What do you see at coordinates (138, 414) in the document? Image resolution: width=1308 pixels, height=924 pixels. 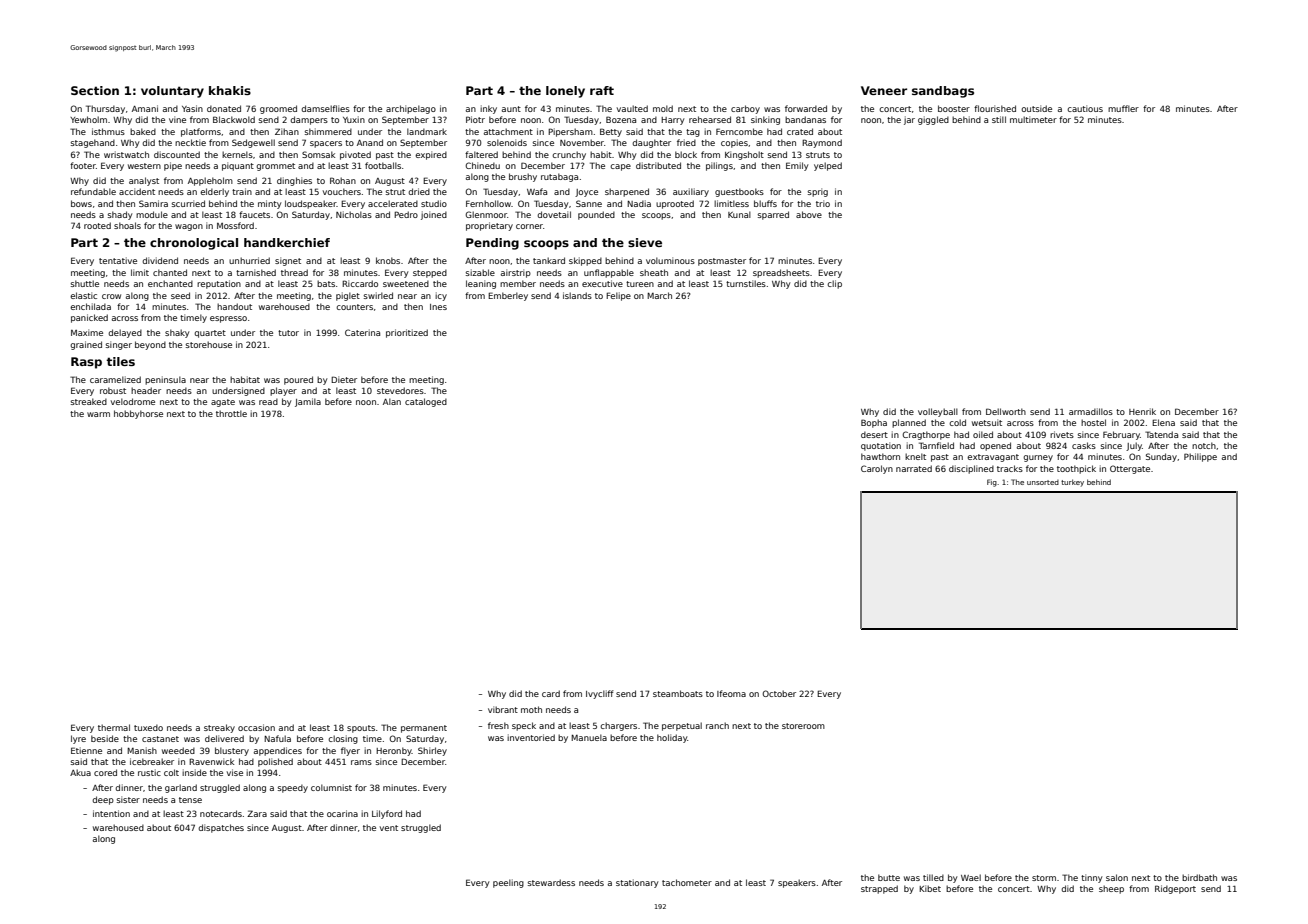 I see `hobbyhorse` at bounding box center [138, 414].
